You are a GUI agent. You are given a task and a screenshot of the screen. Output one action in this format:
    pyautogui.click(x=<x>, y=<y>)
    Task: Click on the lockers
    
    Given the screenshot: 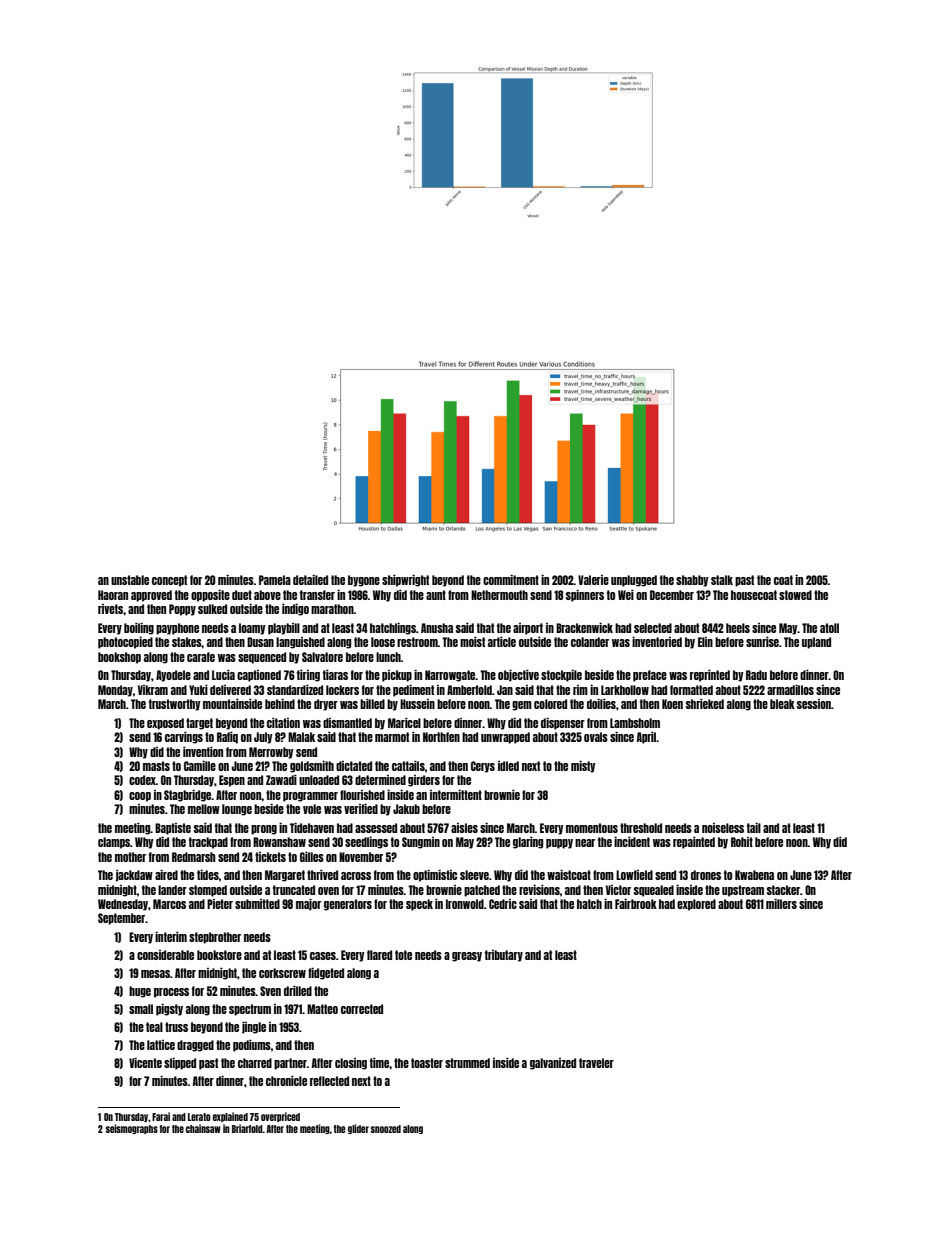 What is the action you would take?
    pyautogui.click(x=342, y=690)
